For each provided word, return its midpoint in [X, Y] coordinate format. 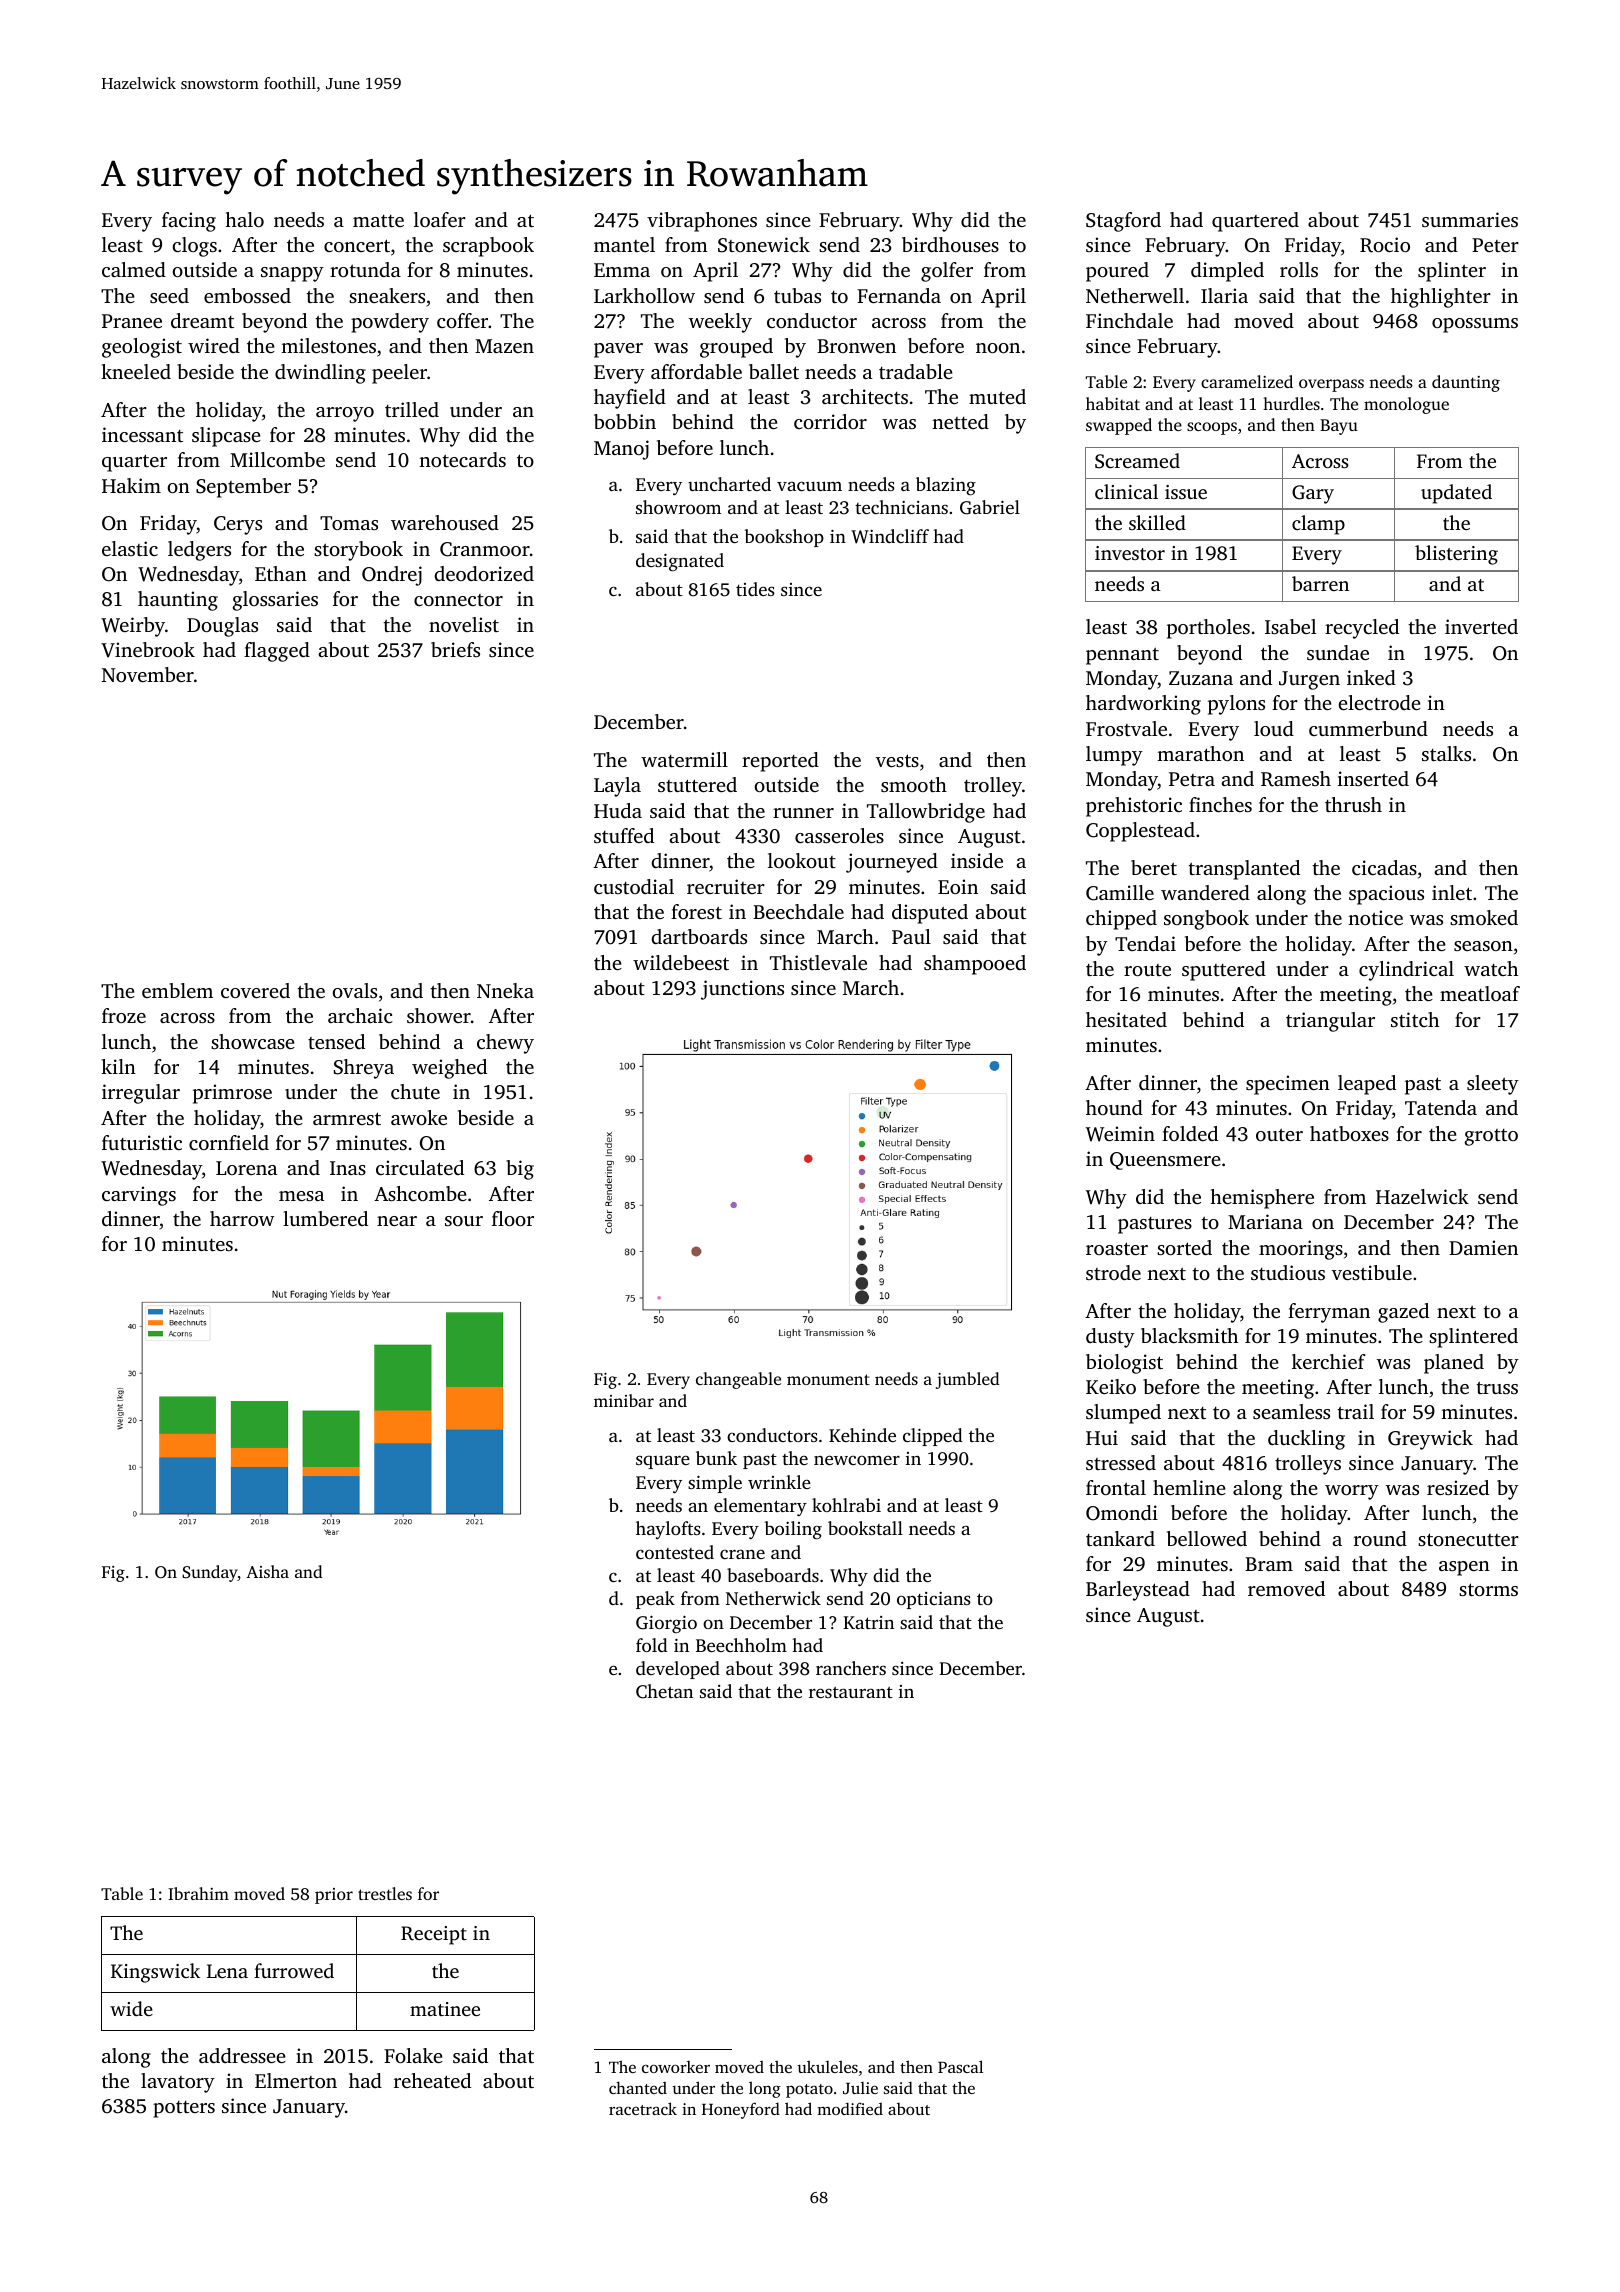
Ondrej [392, 576]
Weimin [1120, 1134]
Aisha [267, 1571]
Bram [1269, 1564]
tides [755, 589]
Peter [1495, 245]
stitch [1415, 1019]
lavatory [178, 2083]
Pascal [960, 2066]
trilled [412, 409]
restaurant [851, 1692]
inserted [1373, 778]
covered [255, 990]
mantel [624, 244]
